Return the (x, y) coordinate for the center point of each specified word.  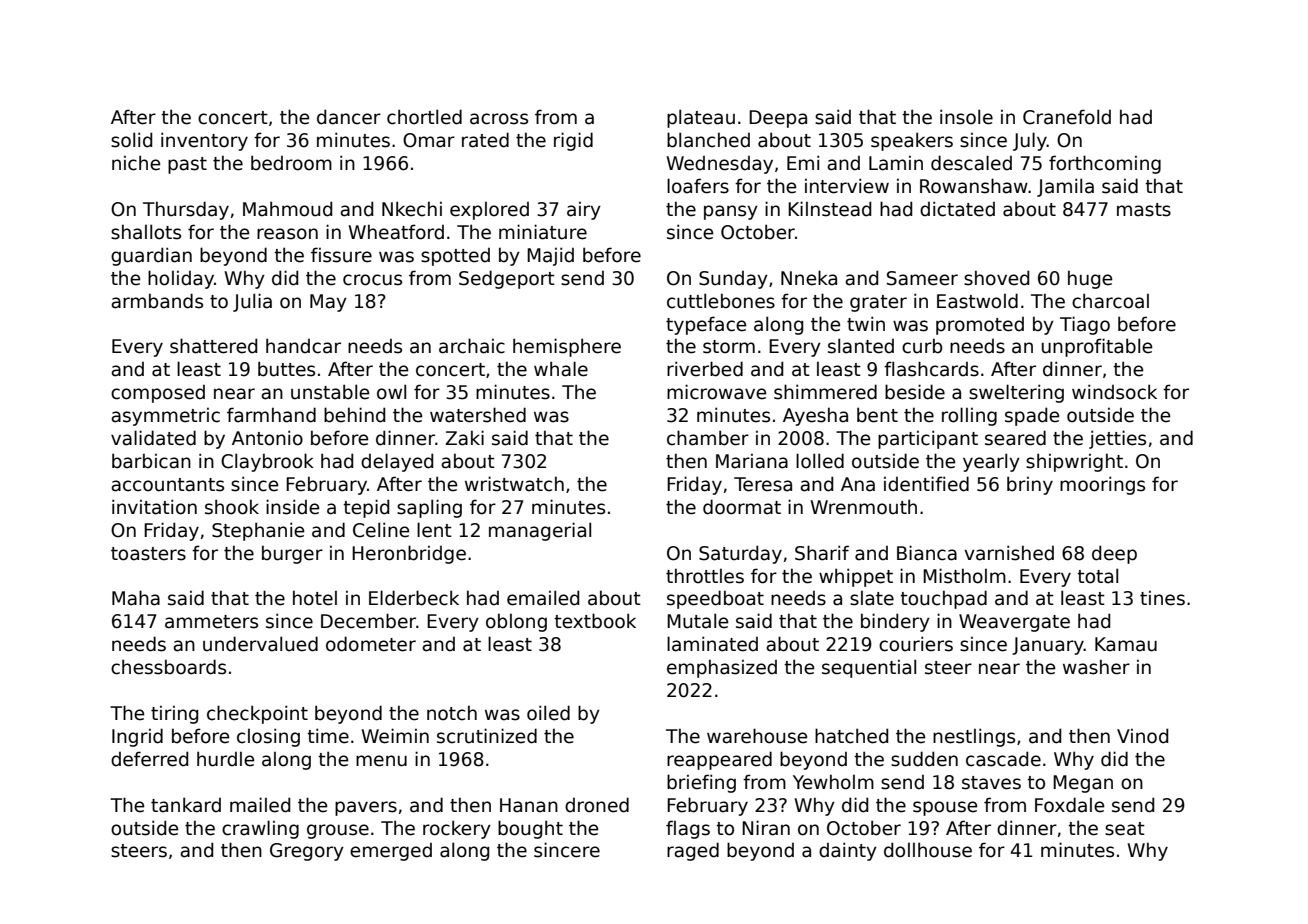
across (499, 119)
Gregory (307, 852)
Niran (766, 828)
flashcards (931, 369)
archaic (472, 346)
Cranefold (1067, 117)
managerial (540, 531)
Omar (429, 140)
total (1097, 576)
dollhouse (928, 850)
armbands (157, 301)
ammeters (211, 622)
